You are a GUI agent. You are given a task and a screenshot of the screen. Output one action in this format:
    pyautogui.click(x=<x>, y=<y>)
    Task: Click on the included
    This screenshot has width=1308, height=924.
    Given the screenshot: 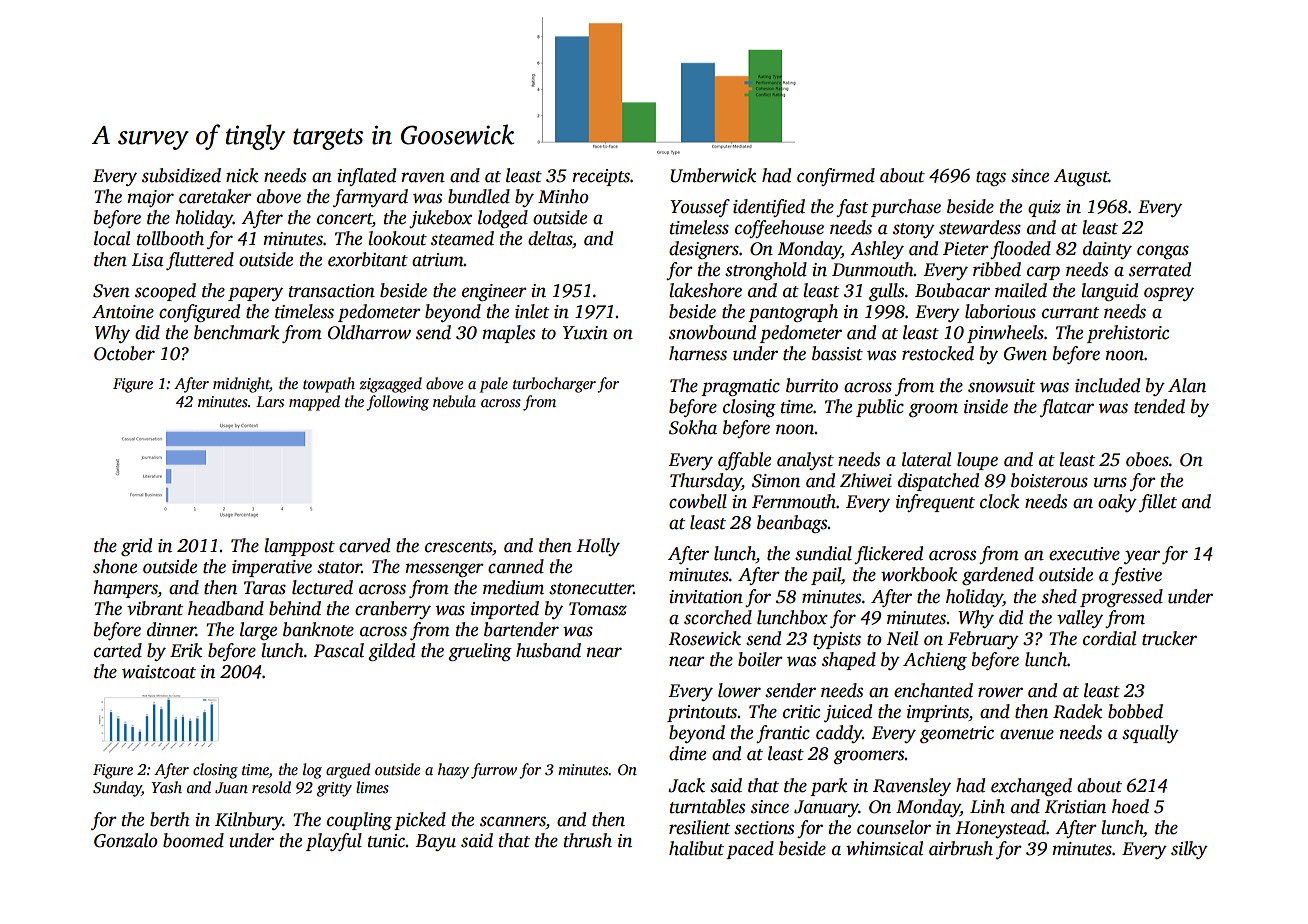 What is the action you would take?
    pyautogui.click(x=1107, y=385)
